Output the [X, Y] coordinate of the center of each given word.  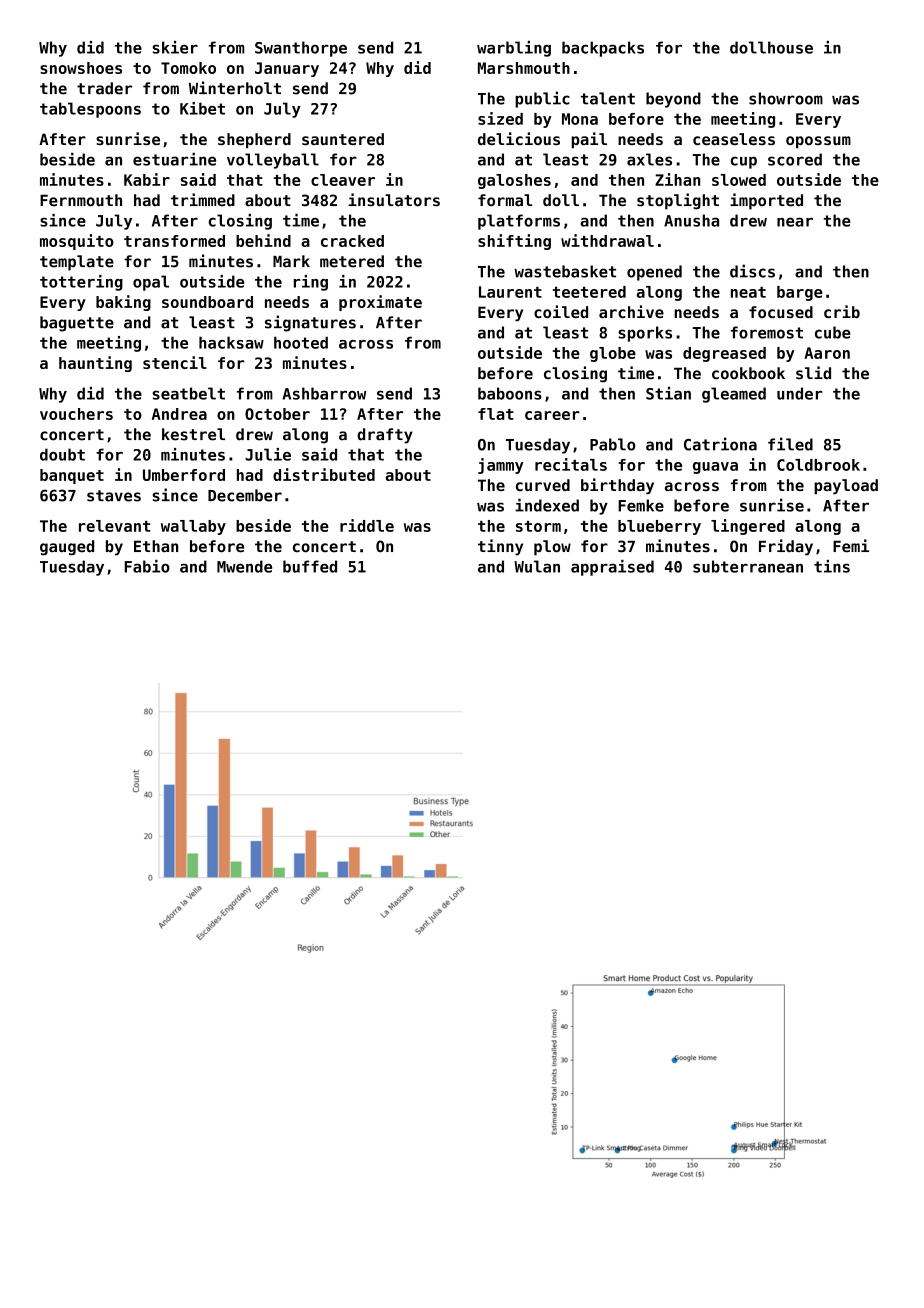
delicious [519, 138]
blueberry [659, 527]
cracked [352, 241]
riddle [367, 525]
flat [496, 414]
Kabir [147, 179]
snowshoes [81, 68]
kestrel [193, 434]
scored [795, 159]
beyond [673, 100]
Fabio [147, 566]
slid [813, 373]
